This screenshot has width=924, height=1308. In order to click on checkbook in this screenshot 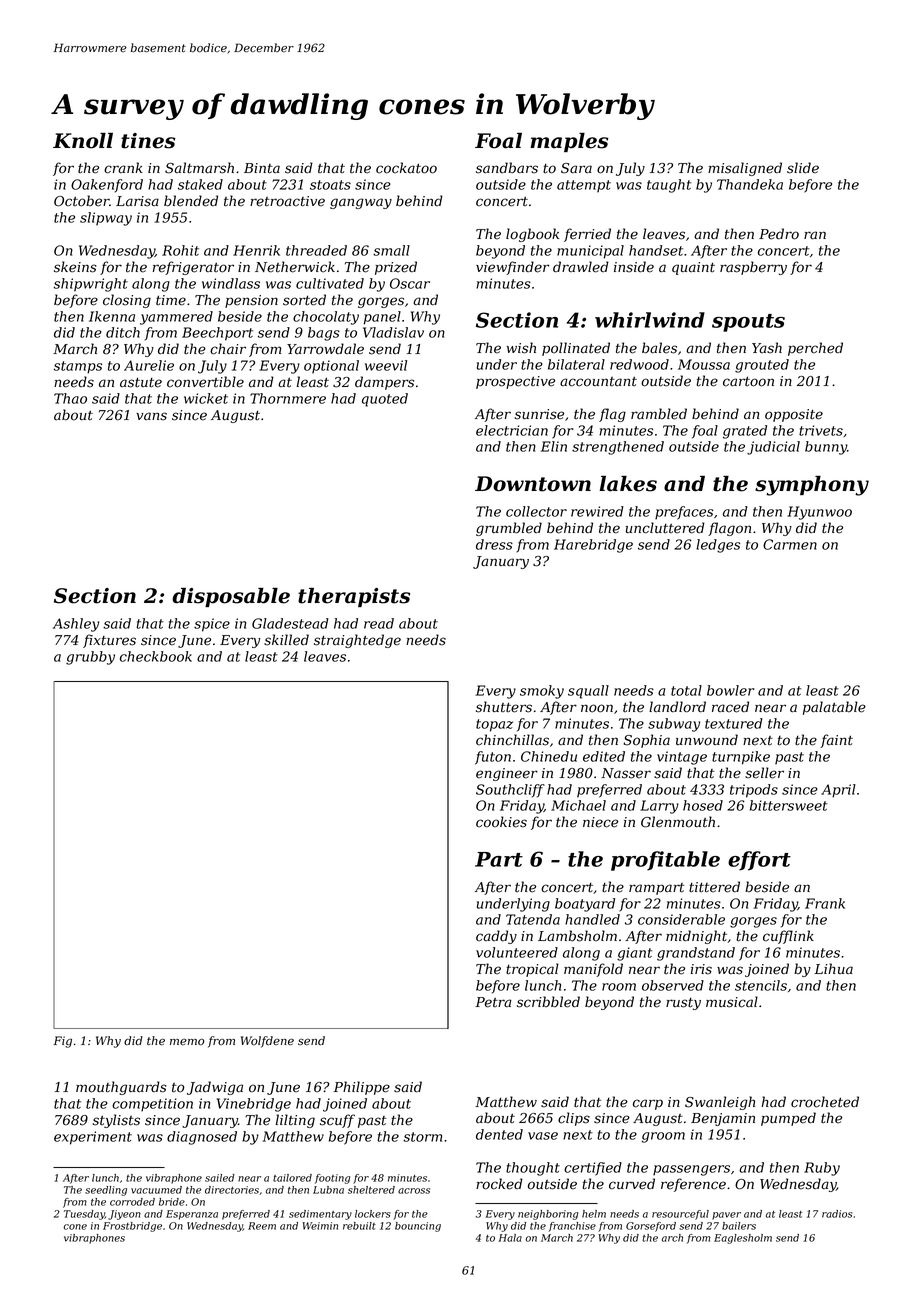, I will do `click(156, 656)`.
